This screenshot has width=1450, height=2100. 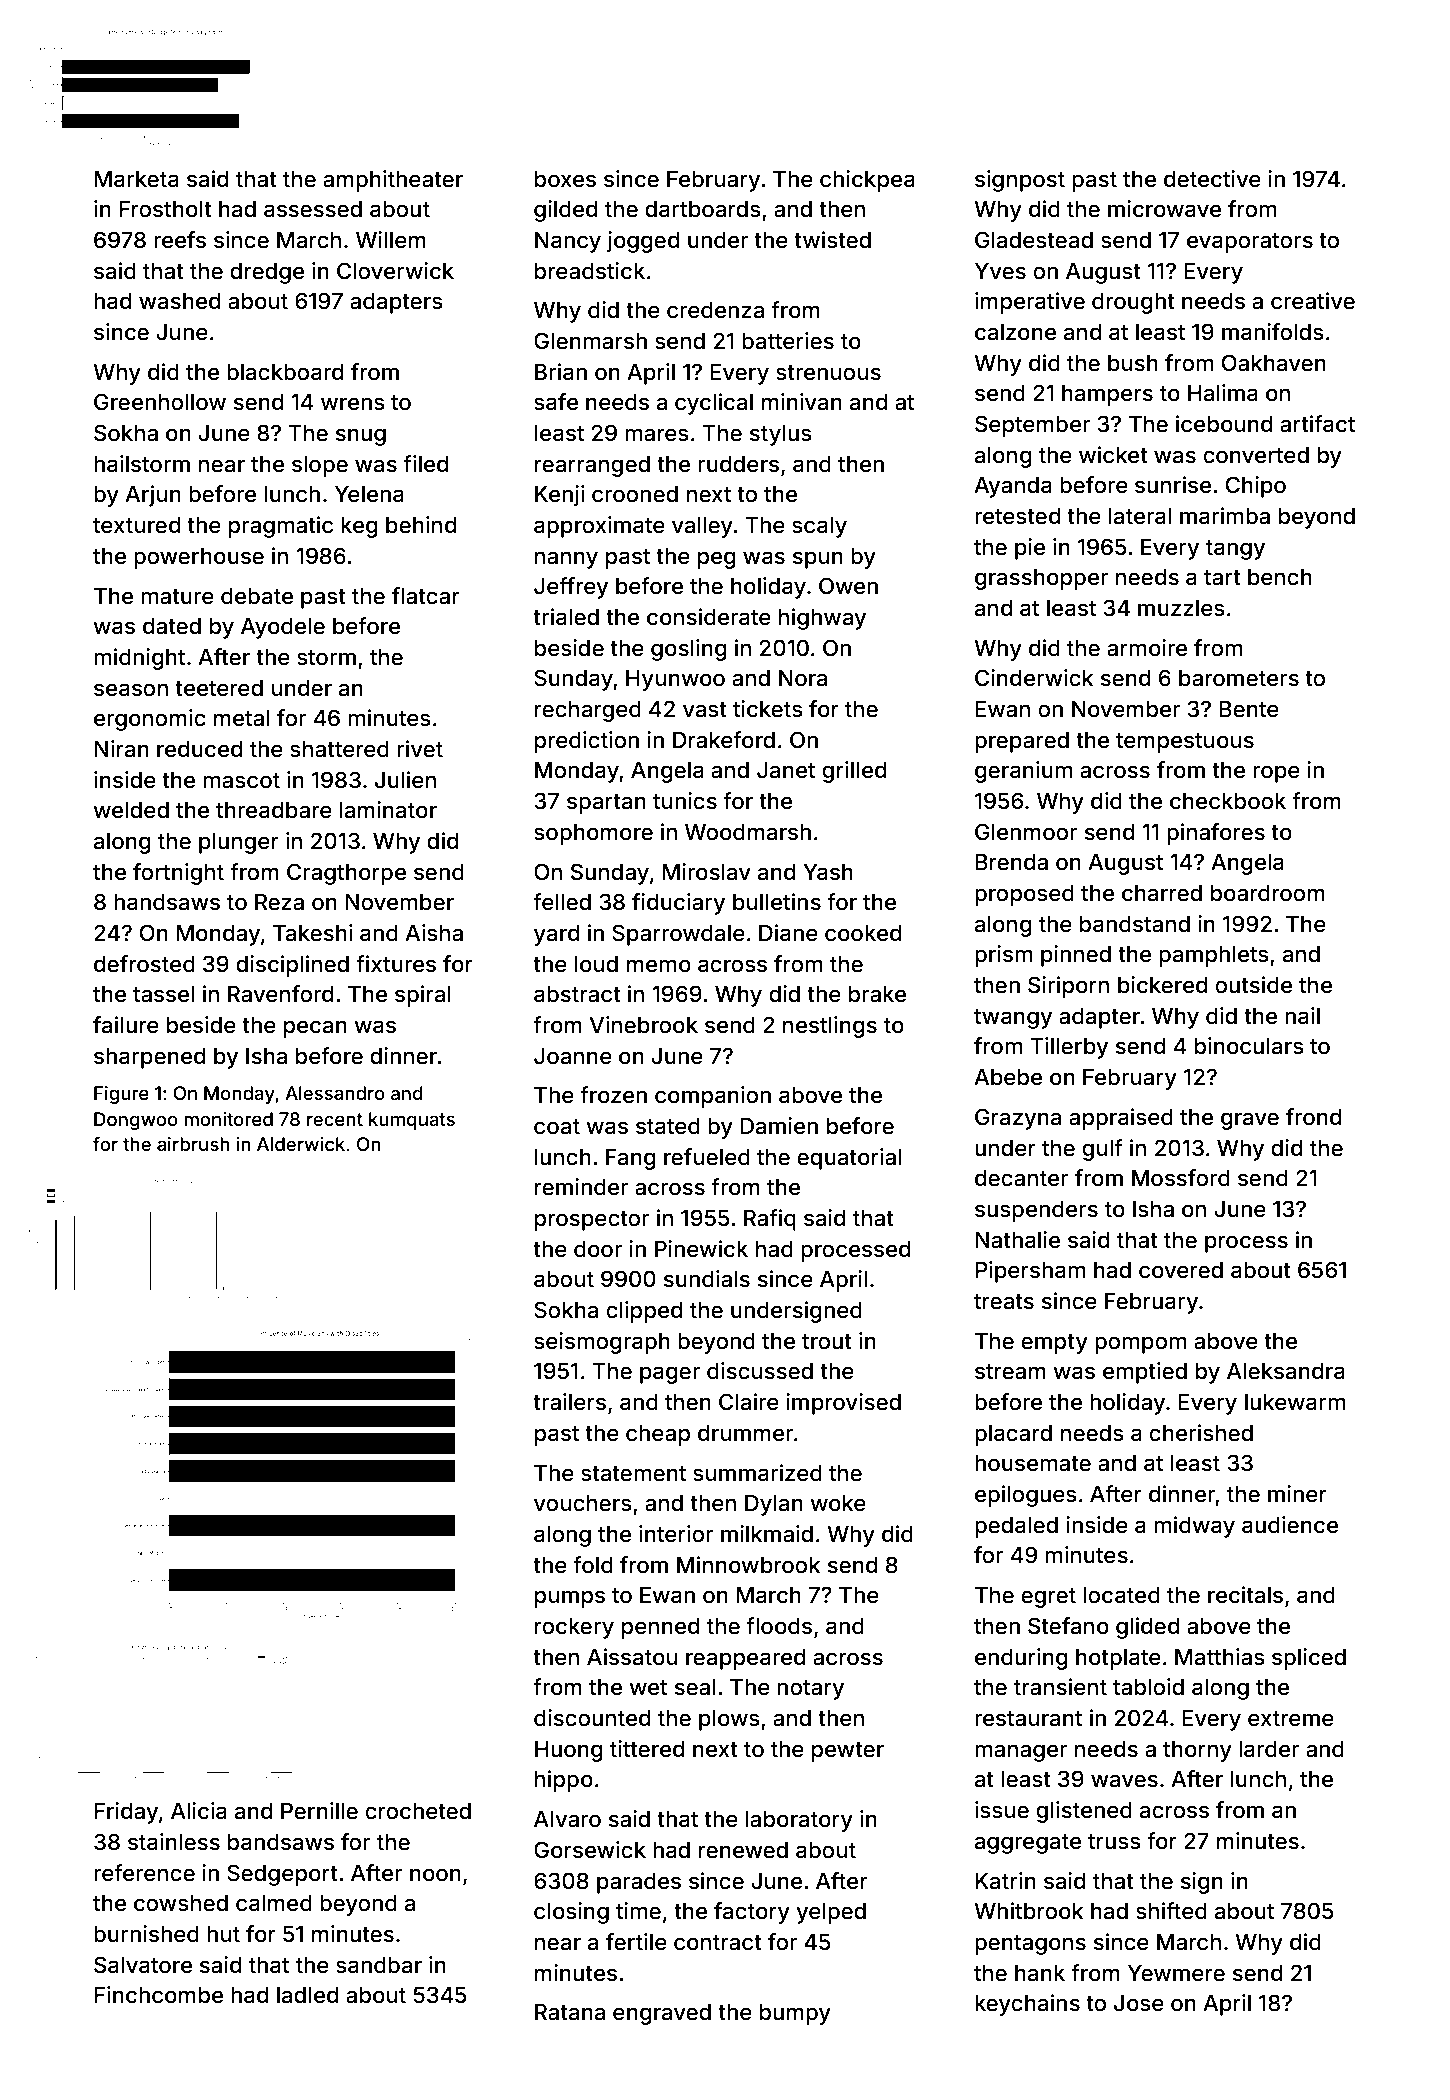 What do you see at coordinates (423, 996) in the screenshot?
I see `spiral` at bounding box center [423, 996].
